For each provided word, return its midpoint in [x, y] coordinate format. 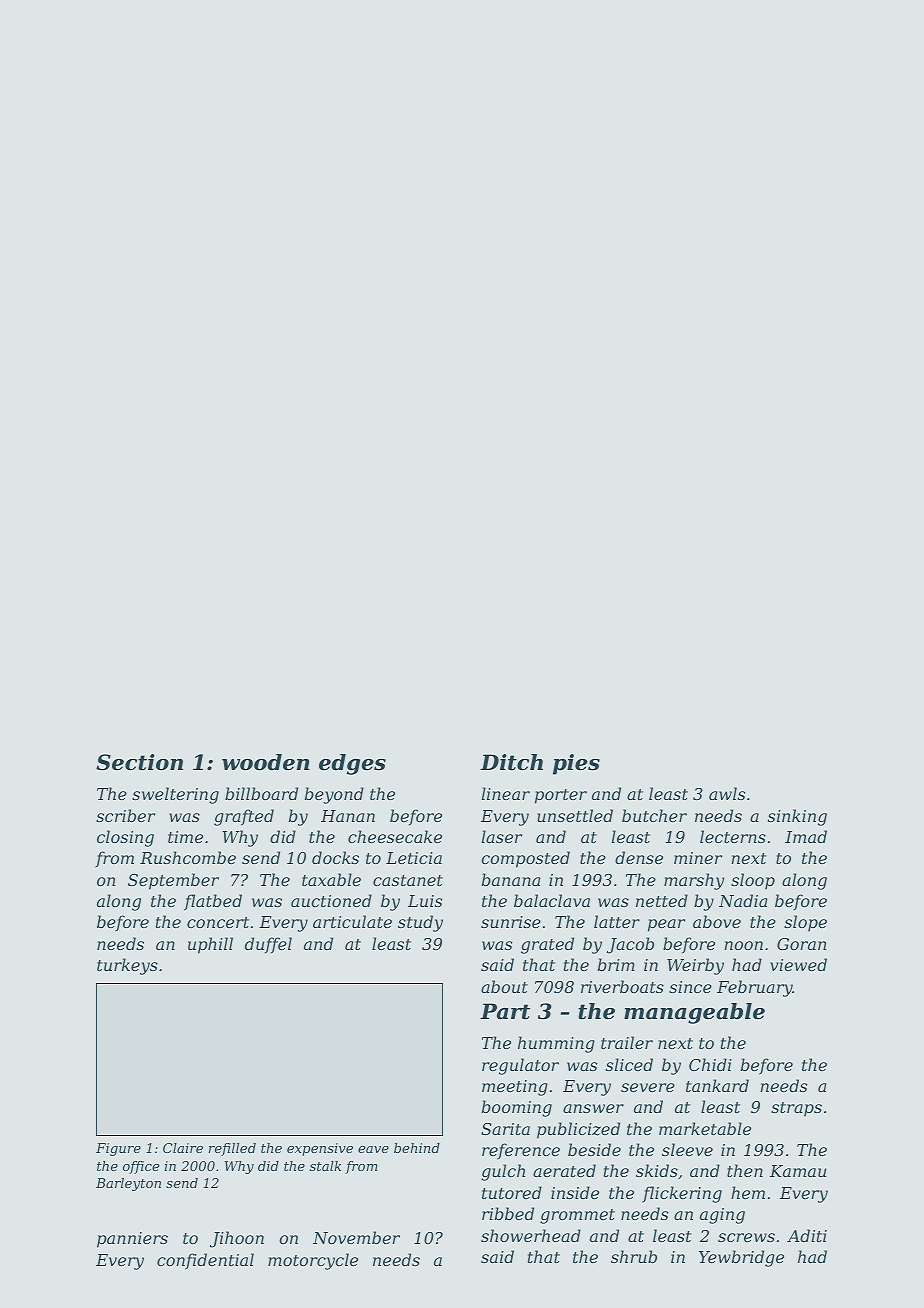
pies [576, 764]
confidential [205, 1261]
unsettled [575, 815]
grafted [244, 817]
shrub [634, 1256]
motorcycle [313, 1261]
